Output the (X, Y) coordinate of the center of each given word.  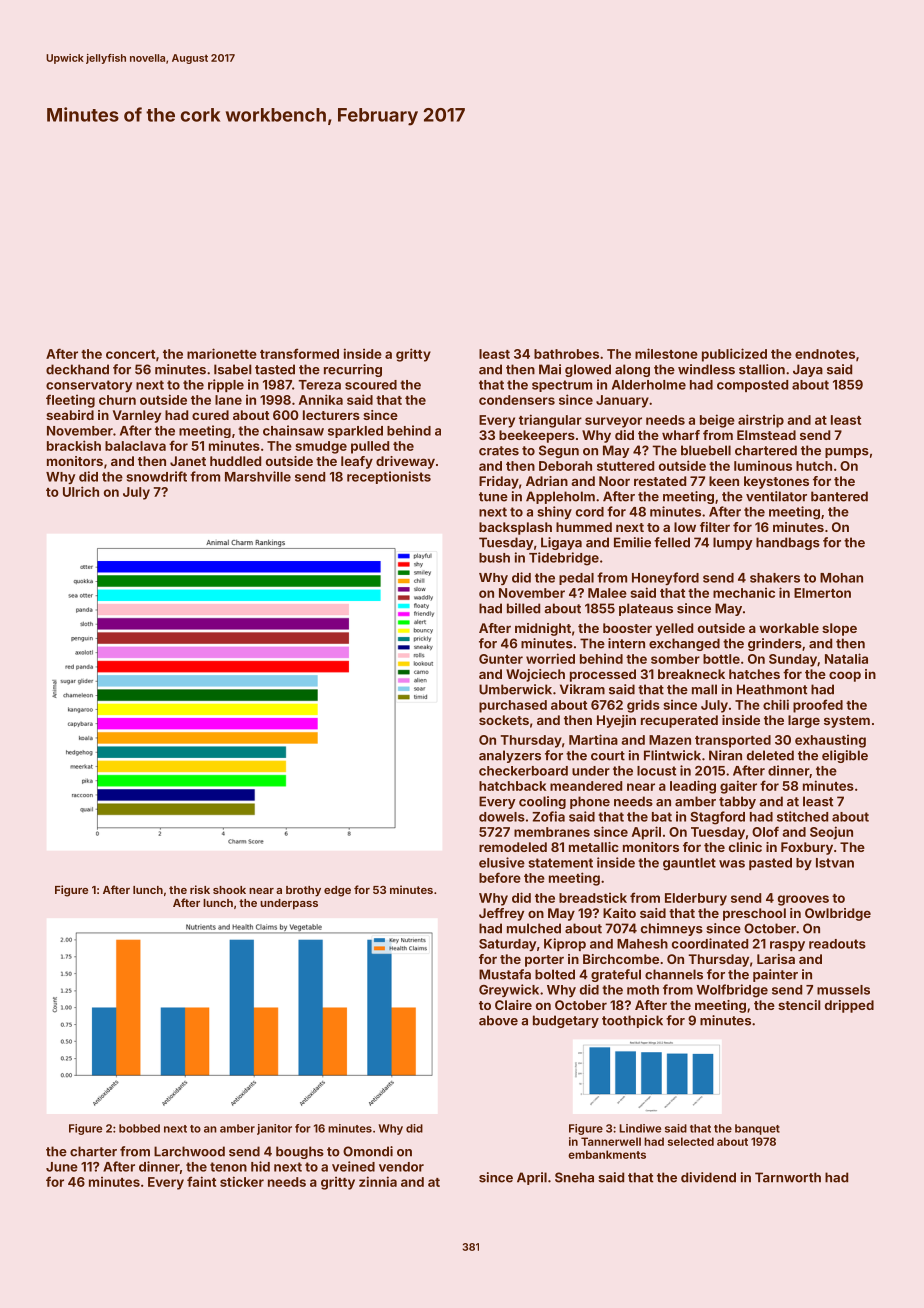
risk (200, 889)
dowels (502, 817)
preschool (754, 914)
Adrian (547, 481)
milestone (666, 353)
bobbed (139, 1128)
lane (228, 400)
